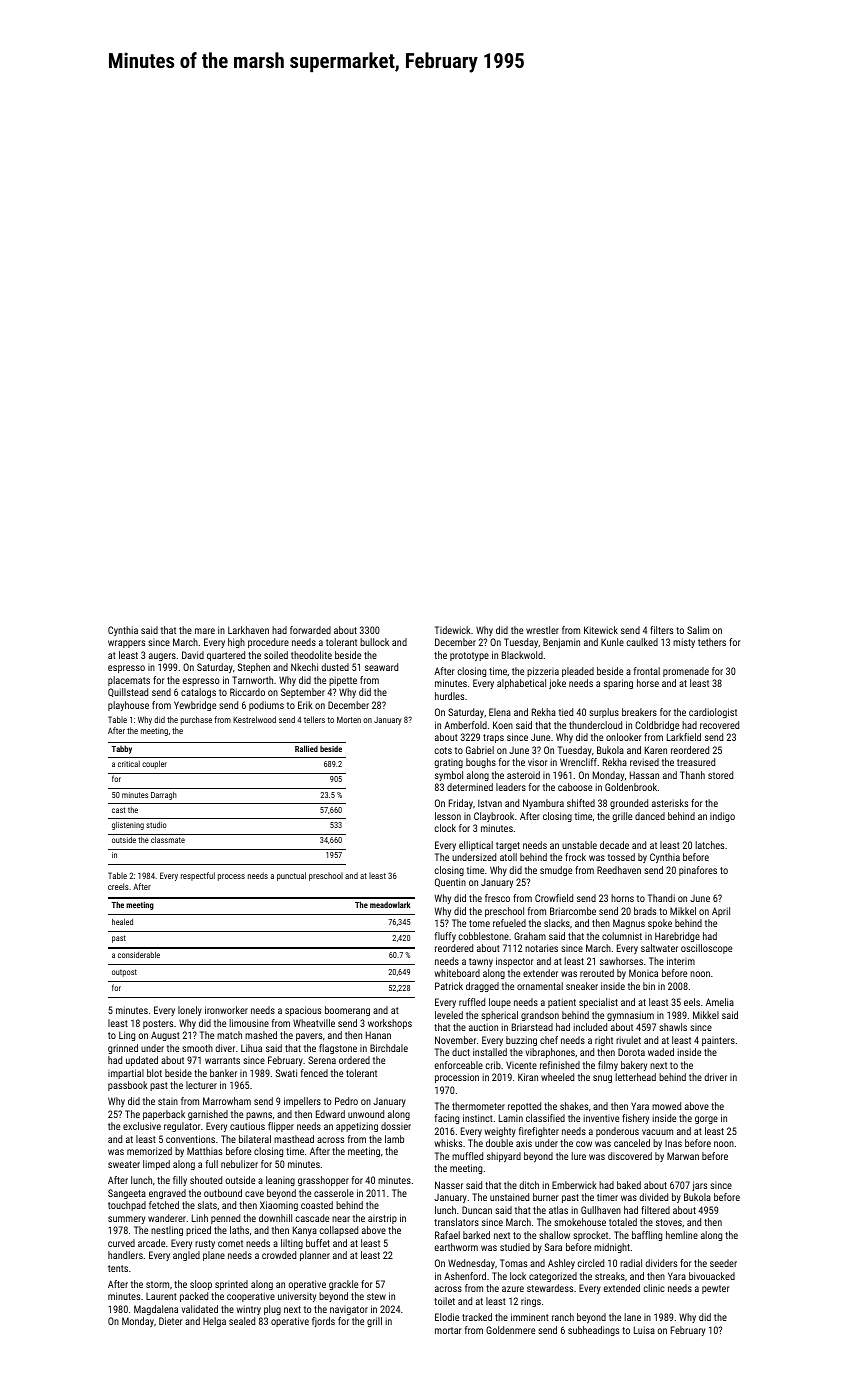  I want to click on Tidewick, so click(453, 630).
